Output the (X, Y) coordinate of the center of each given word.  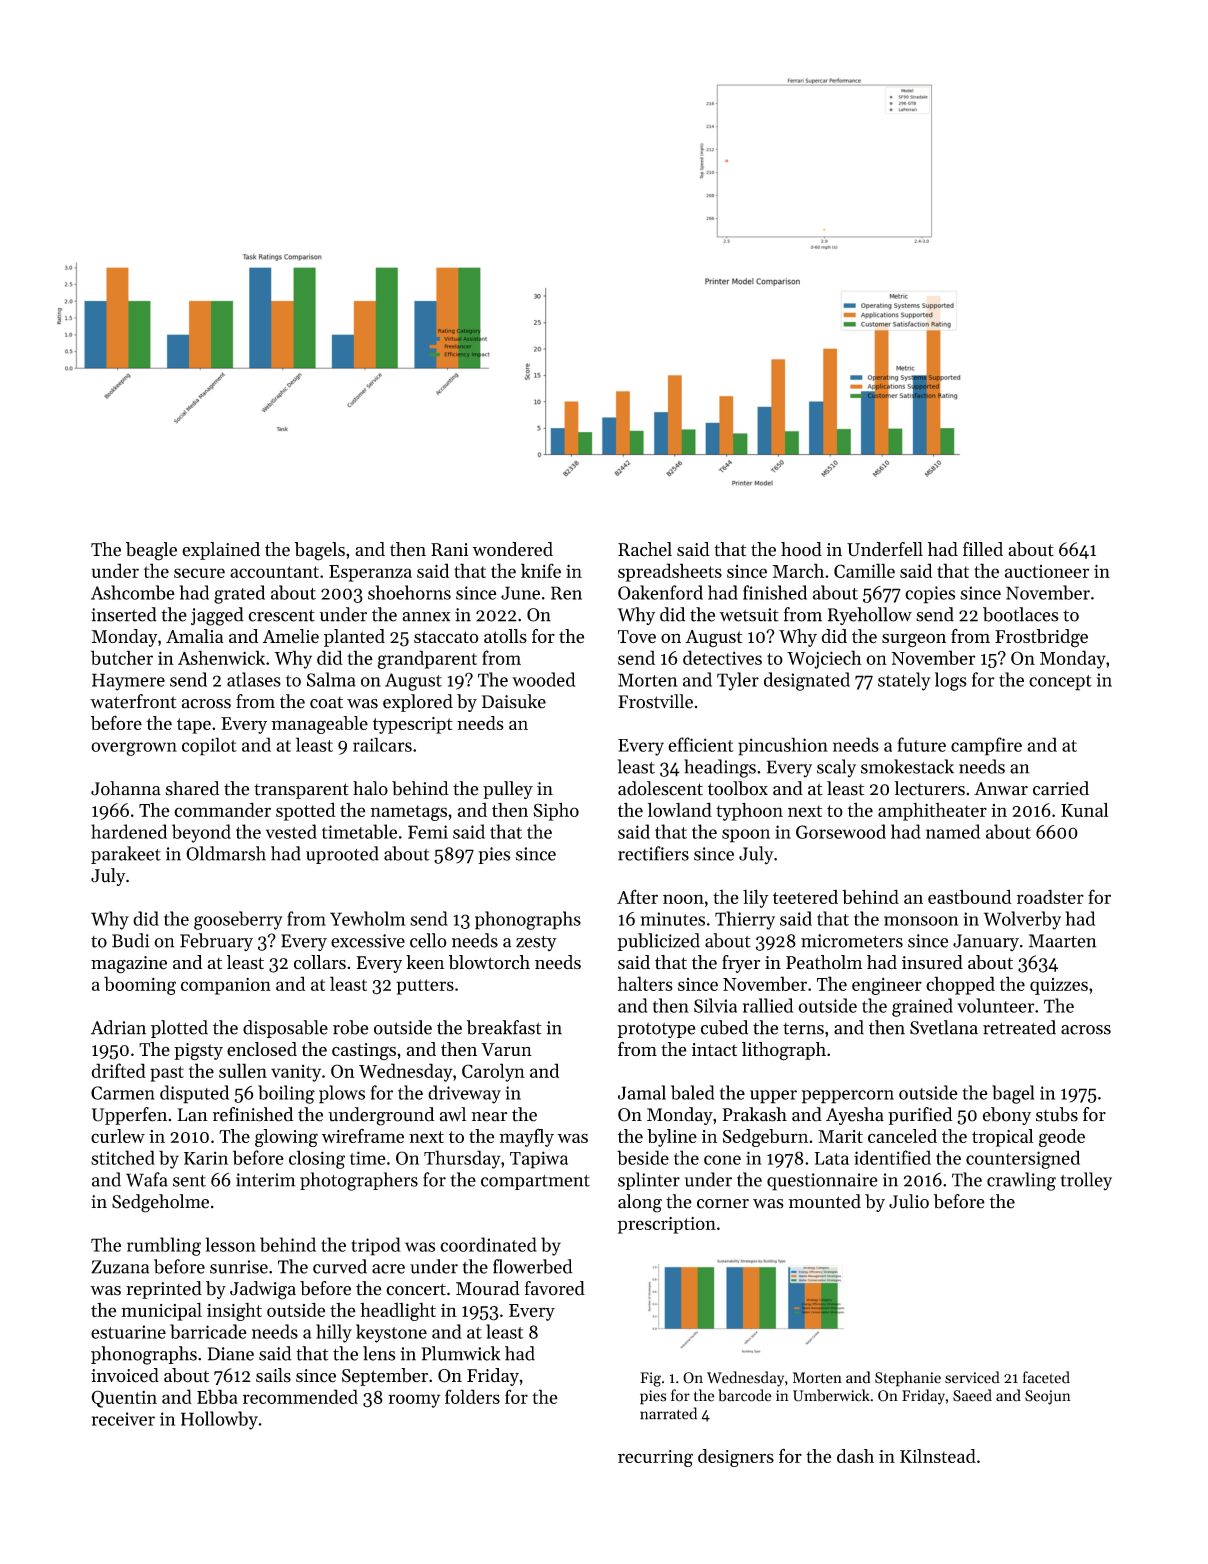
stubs (1057, 1114)
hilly (334, 1333)
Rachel (645, 549)
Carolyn (493, 1072)
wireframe (363, 1135)
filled (983, 549)
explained (221, 551)
